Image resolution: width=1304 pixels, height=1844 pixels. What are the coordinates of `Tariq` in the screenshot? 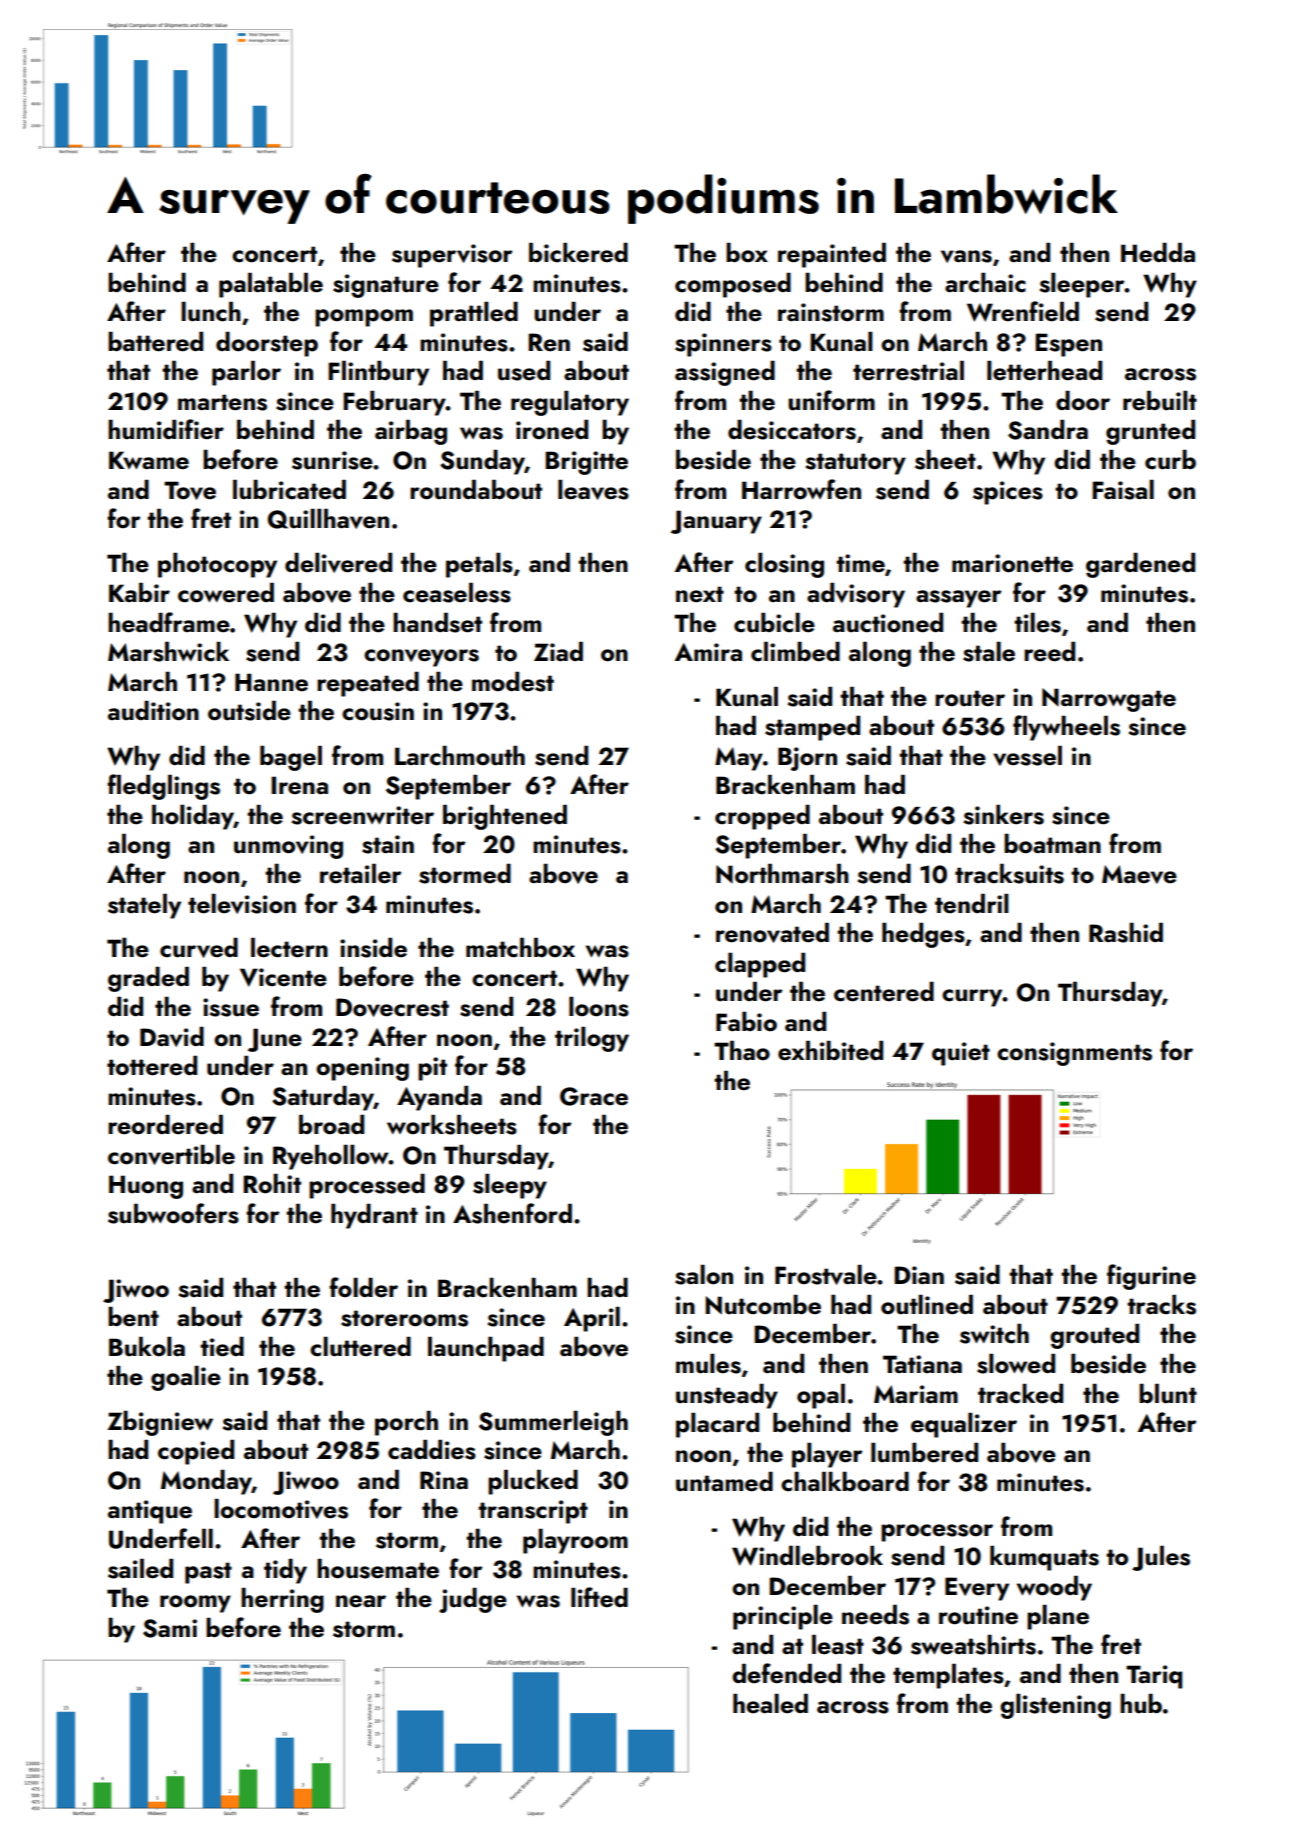 It's located at (1154, 1677).
